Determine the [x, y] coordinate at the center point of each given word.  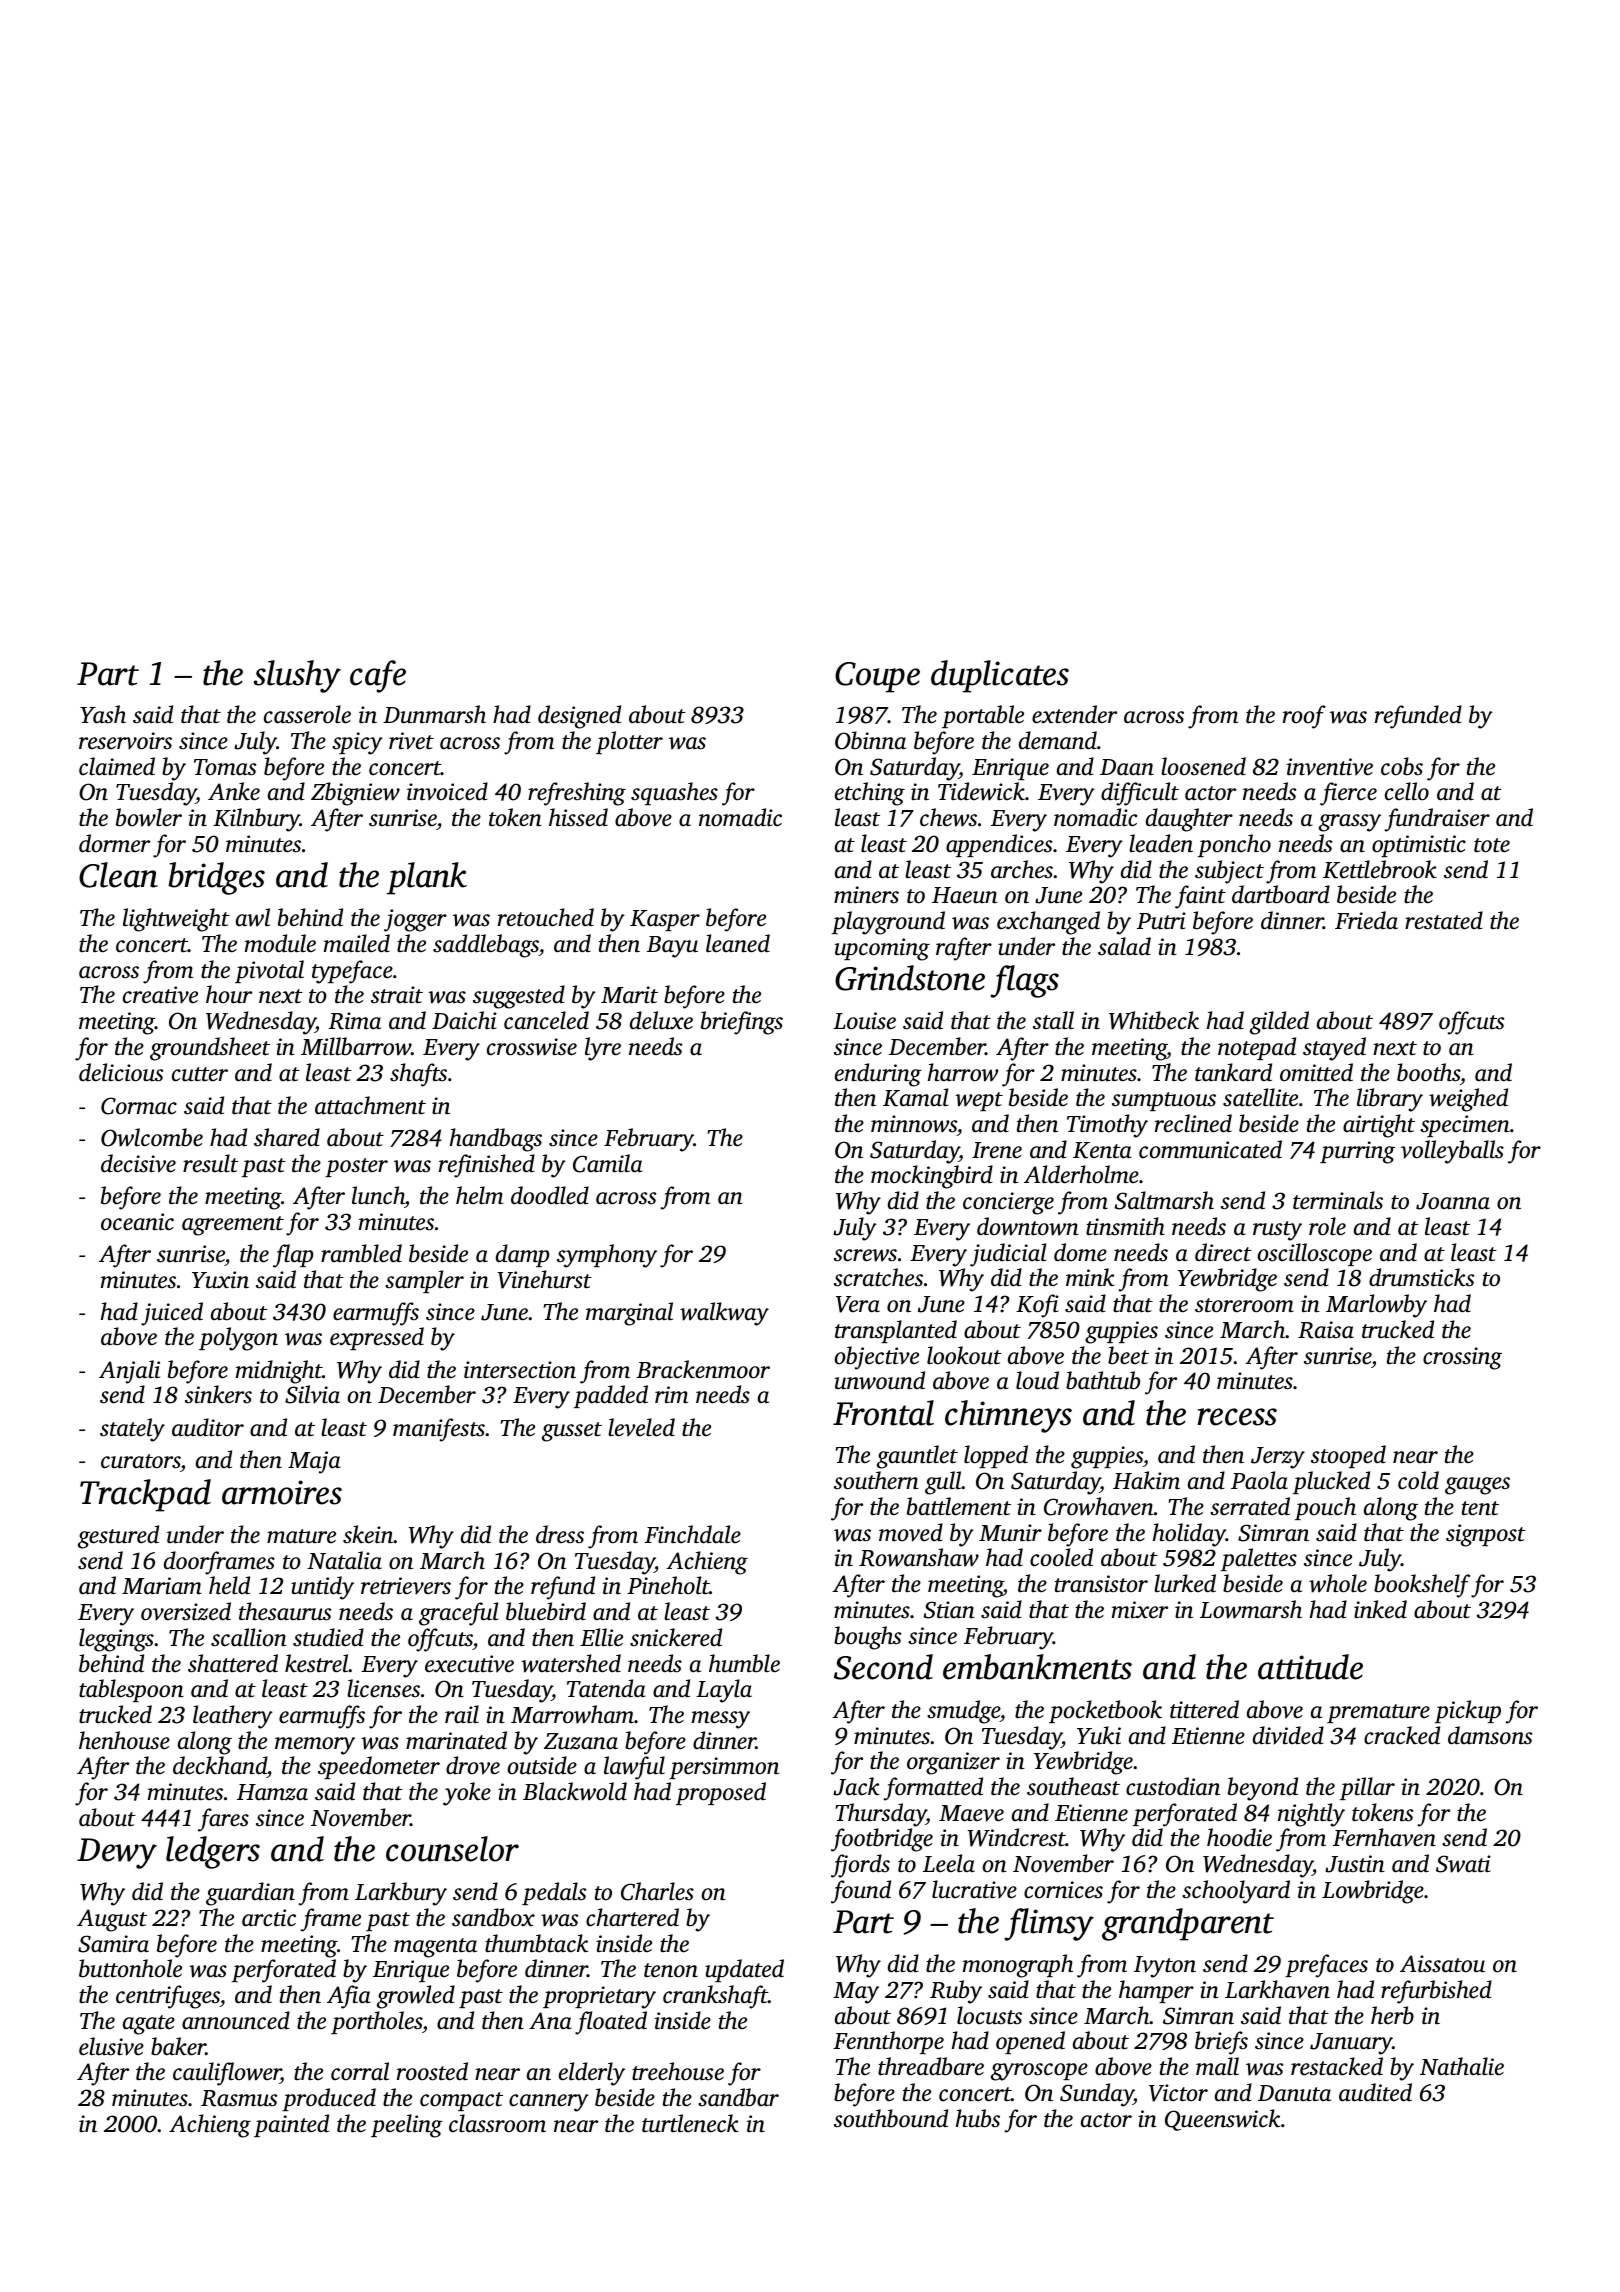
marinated [456, 1740]
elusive [111, 2046]
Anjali [129, 1372]
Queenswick [1222, 2120]
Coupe [877, 677]
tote [1492, 845]
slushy [297, 676]
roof [1304, 717]
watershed [571, 1663]
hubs [978, 2118]
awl [253, 917]
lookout [964, 1355]
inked [1380, 1609]
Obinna [870, 740]
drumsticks [1421, 1277]
